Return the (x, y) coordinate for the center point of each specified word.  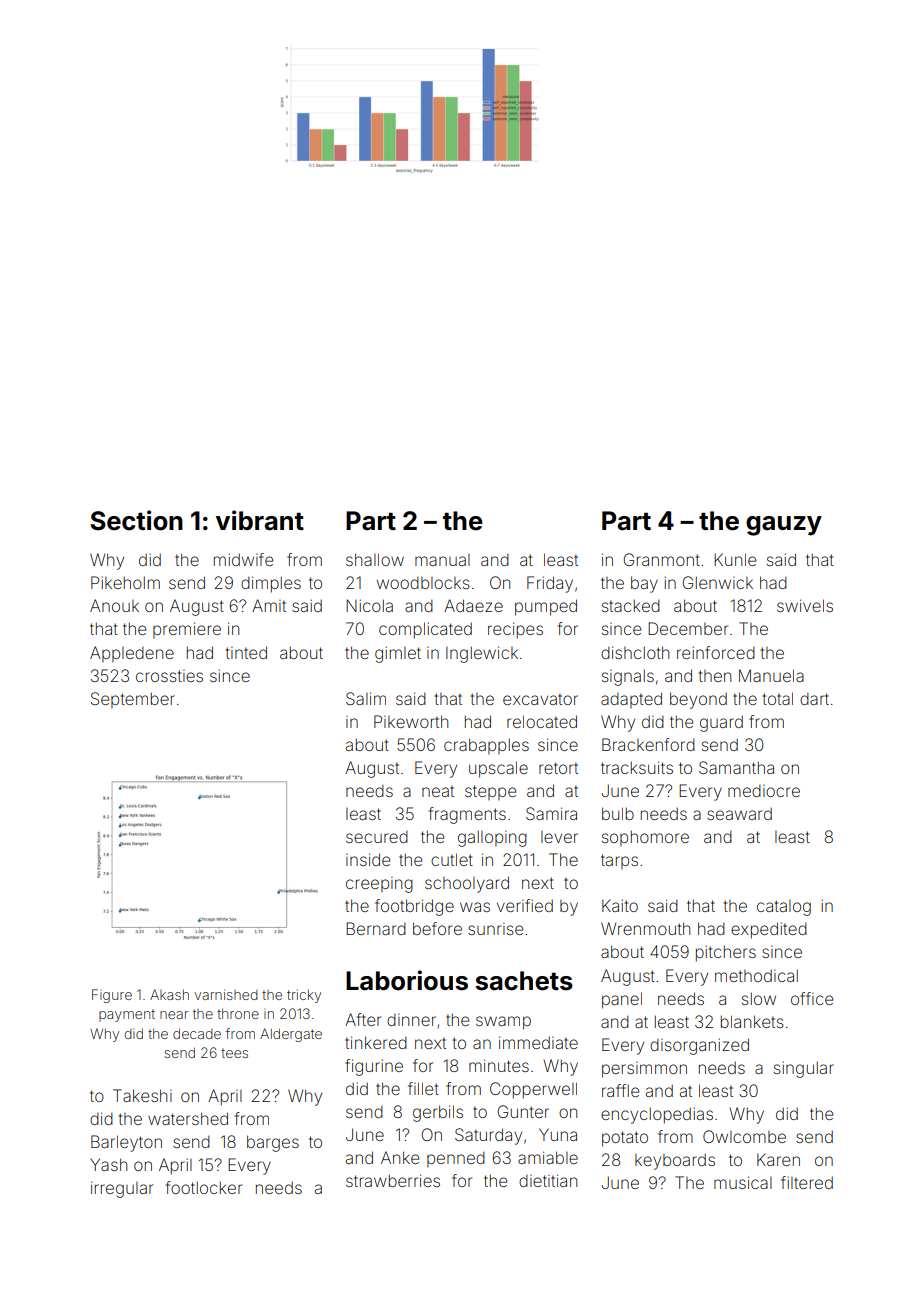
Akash (169, 994)
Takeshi (142, 1095)
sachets (524, 981)
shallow (375, 559)
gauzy (784, 526)
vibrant (260, 520)
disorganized (699, 1046)
